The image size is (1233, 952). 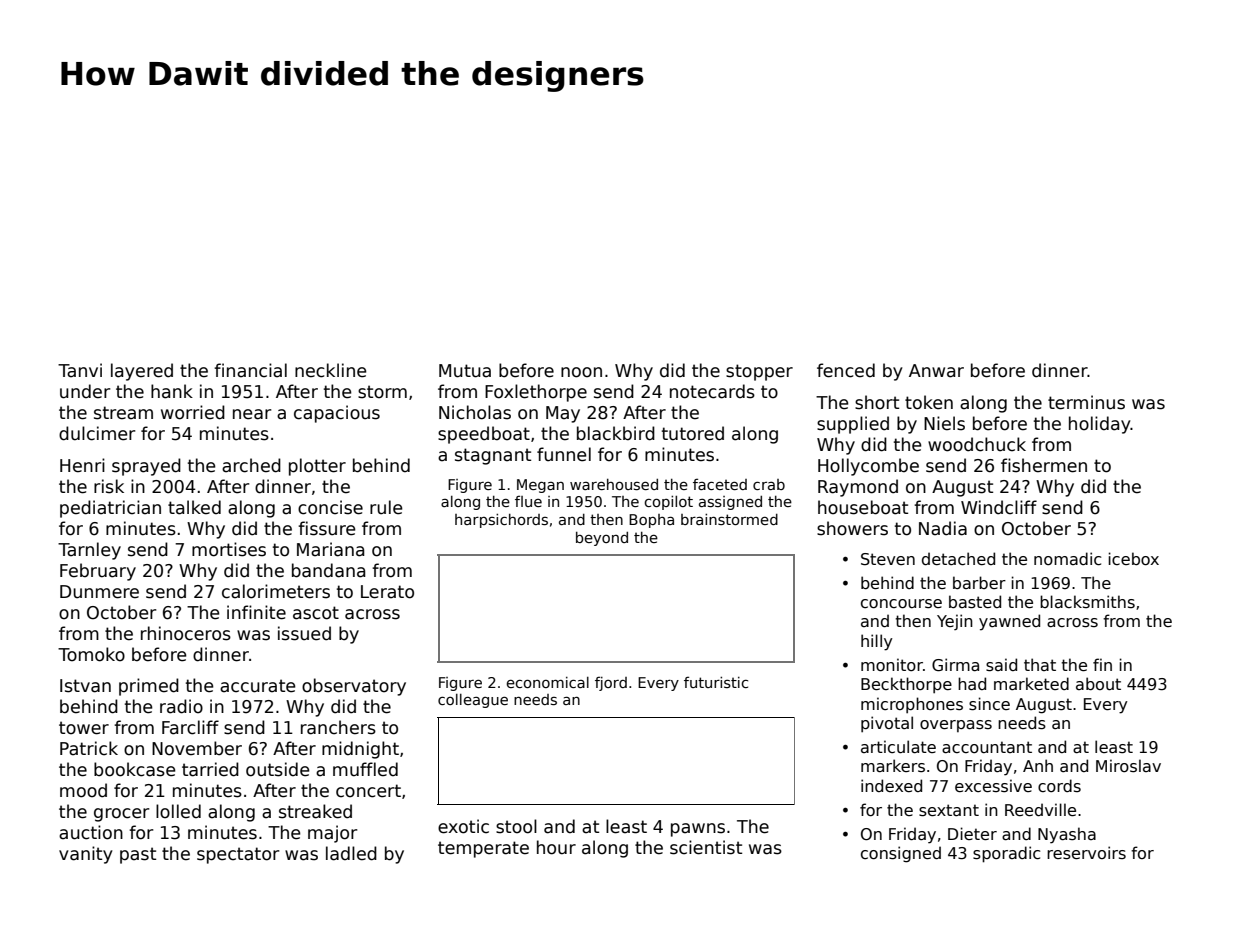 I want to click on blacksmiths, so click(x=1087, y=601).
